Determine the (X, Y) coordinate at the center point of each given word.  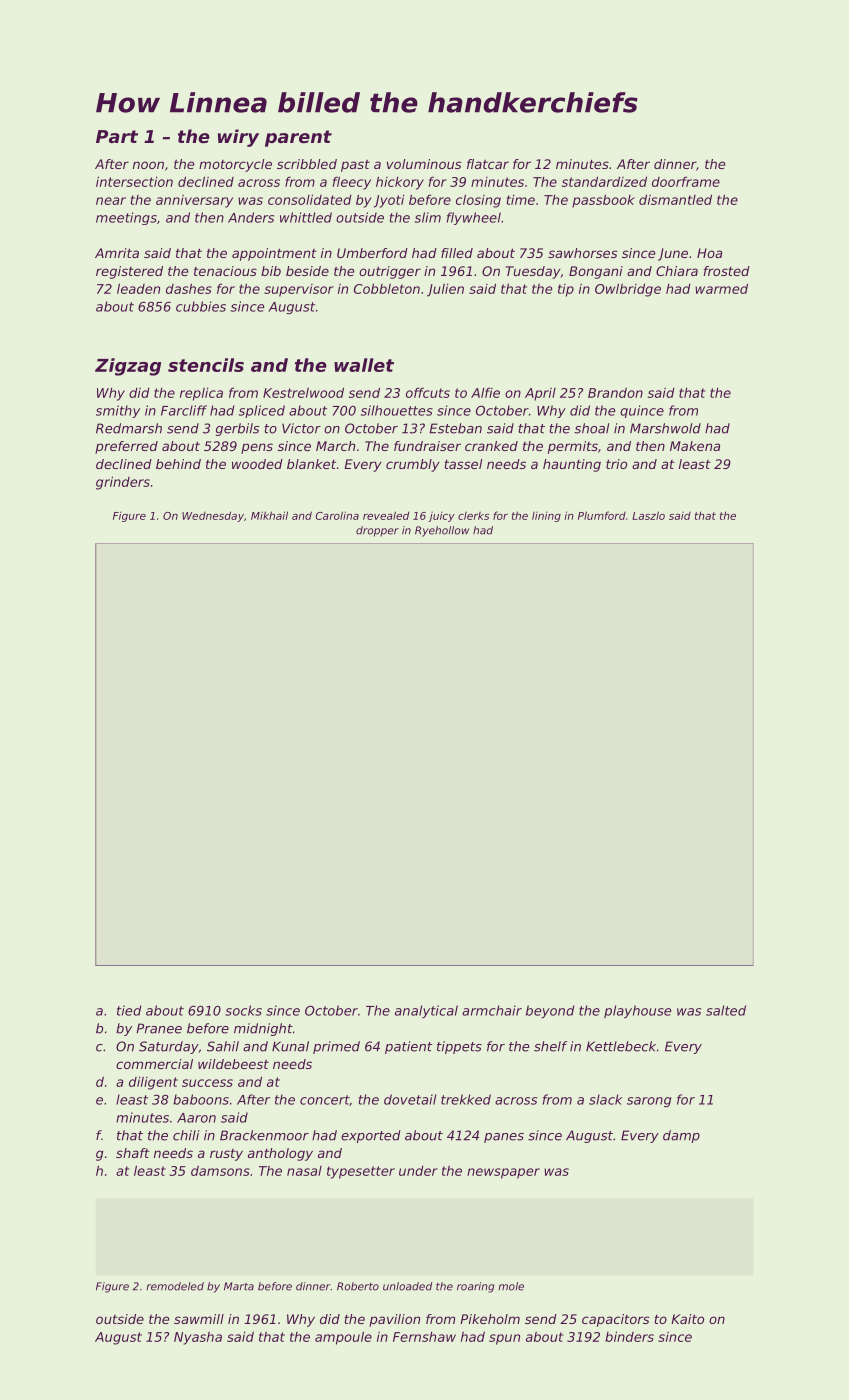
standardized (604, 181)
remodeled (175, 1286)
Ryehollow (442, 531)
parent (298, 138)
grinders (123, 483)
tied (129, 1010)
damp (681, 1136)
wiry (238, 138)
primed (336, 1047)
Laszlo (648, 515)
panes (504, 1138)
